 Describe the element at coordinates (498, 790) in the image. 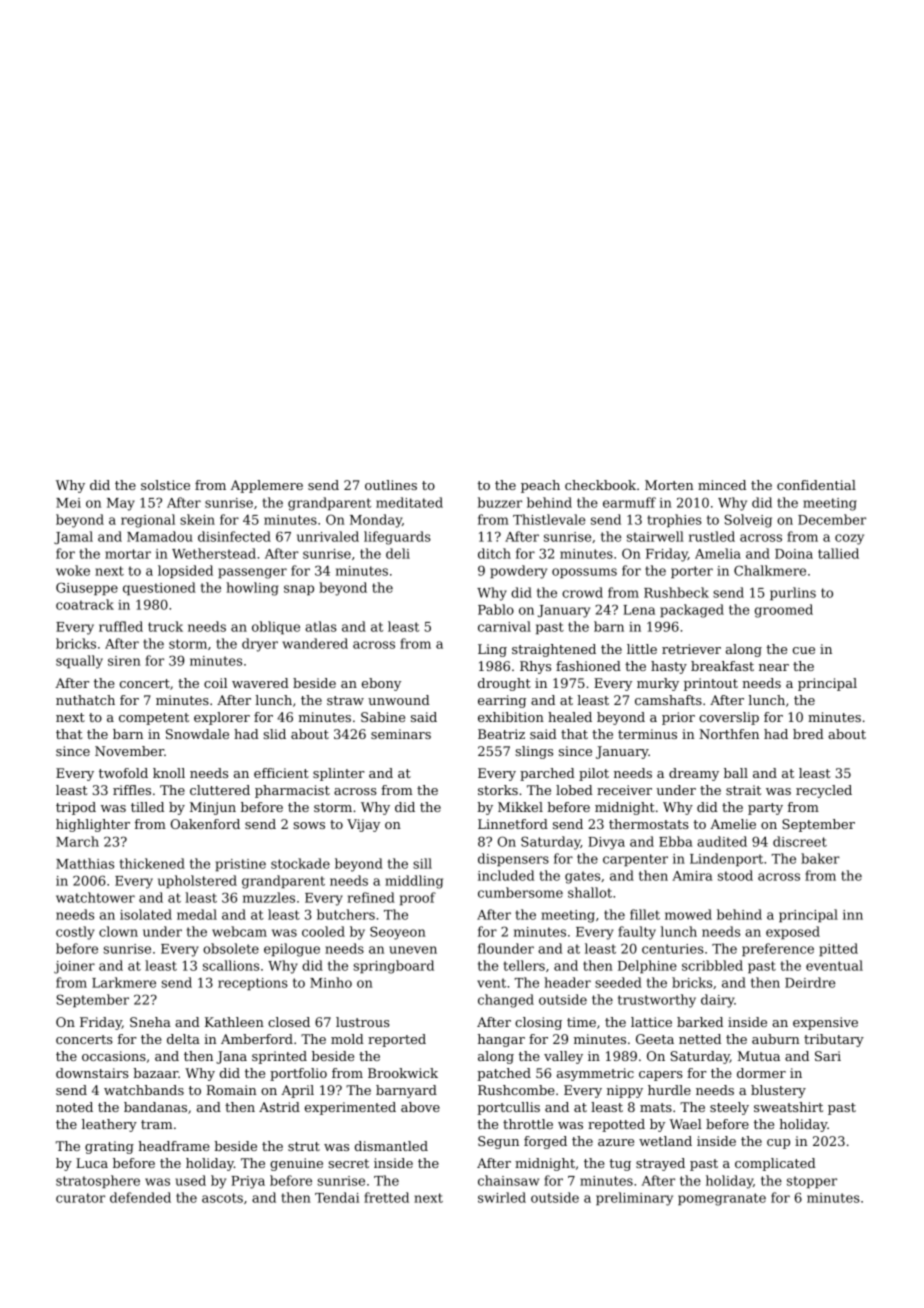

I see `storks` at that location.
